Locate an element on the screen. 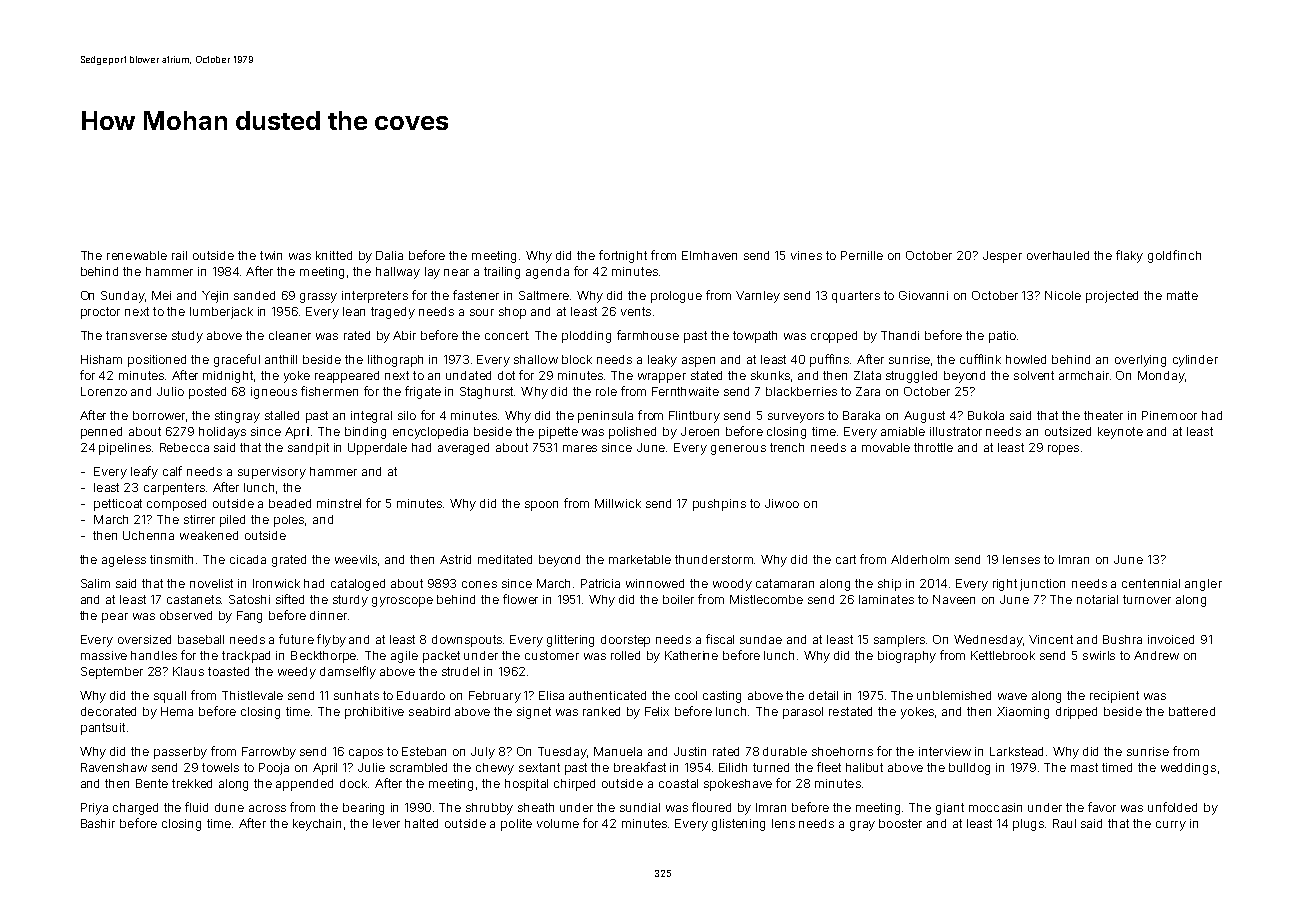  fortnight is located at coordinates (623, 256).
